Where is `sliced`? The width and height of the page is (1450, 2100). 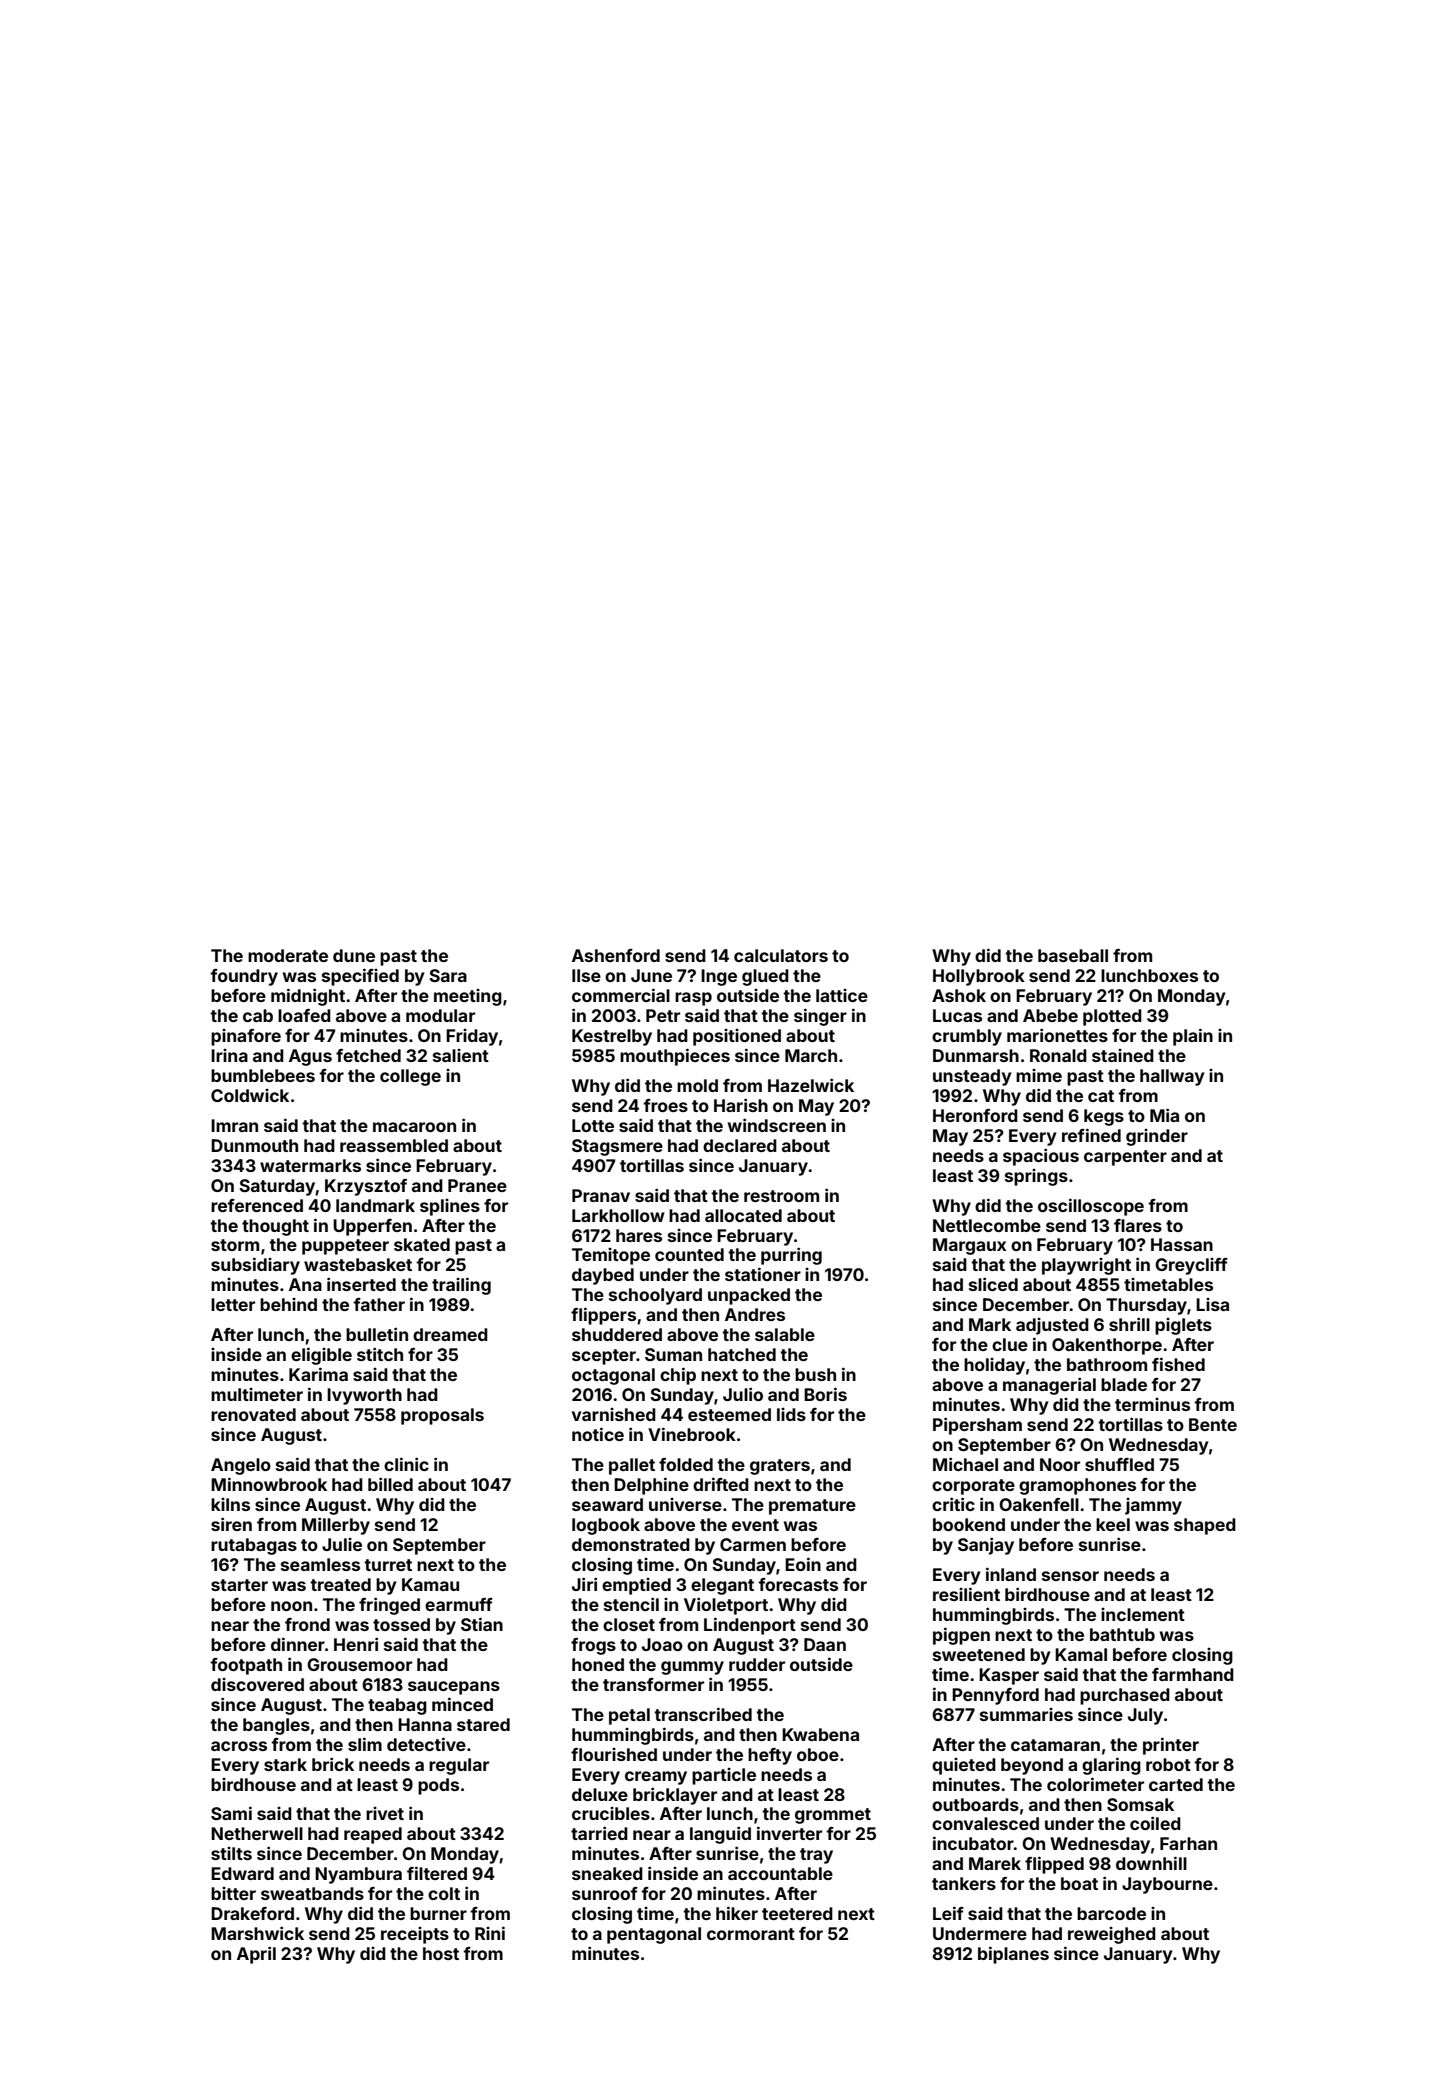 sliced is located at coordinates (993, 1284).
